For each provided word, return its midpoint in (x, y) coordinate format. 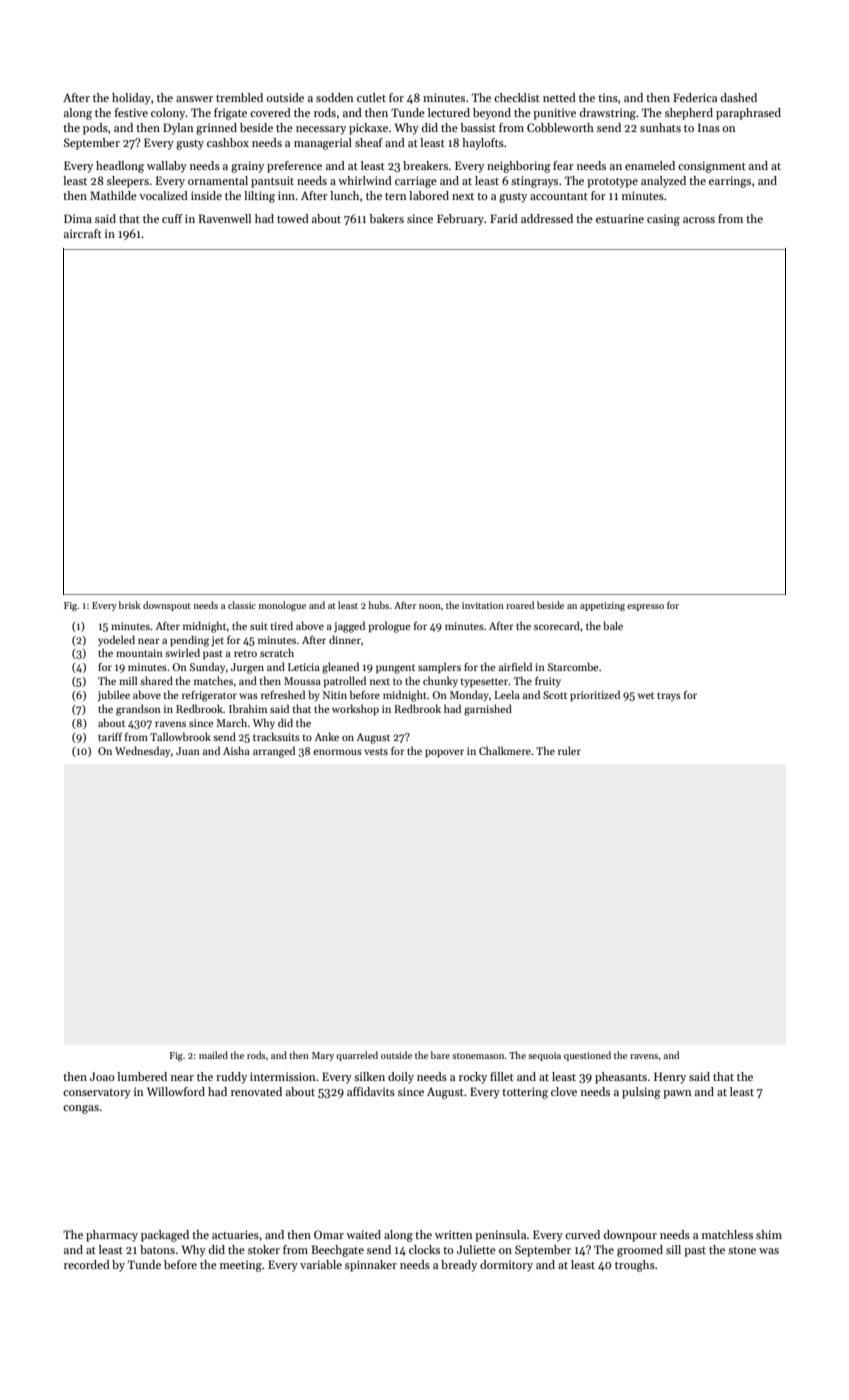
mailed (213, 1055)
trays (669, 696)
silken (369, 1076)
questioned (587, 1056)
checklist (517, 97)
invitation (483, 605)
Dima (78, 218)
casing (663, 220)
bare (440, 1055)
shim (769, 1234)
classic (242, 605)
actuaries (235, 1234)
